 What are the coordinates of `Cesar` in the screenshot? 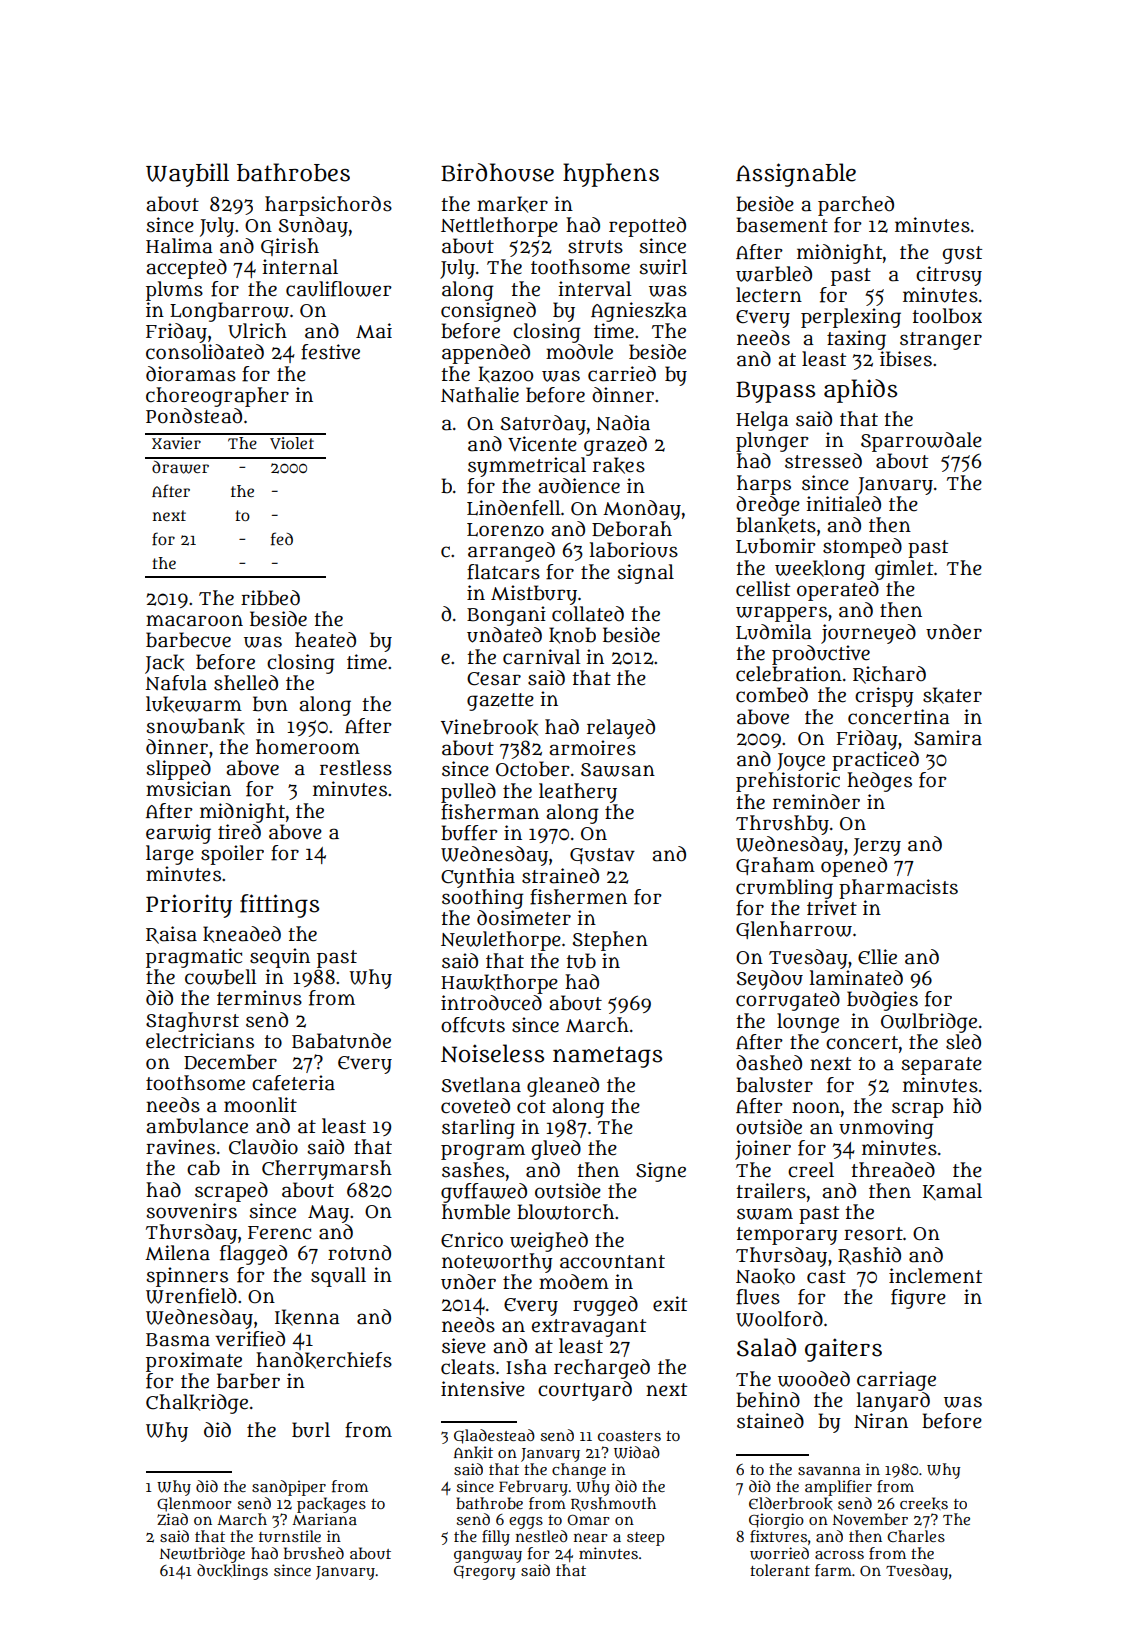 It's located at (494, 679).
